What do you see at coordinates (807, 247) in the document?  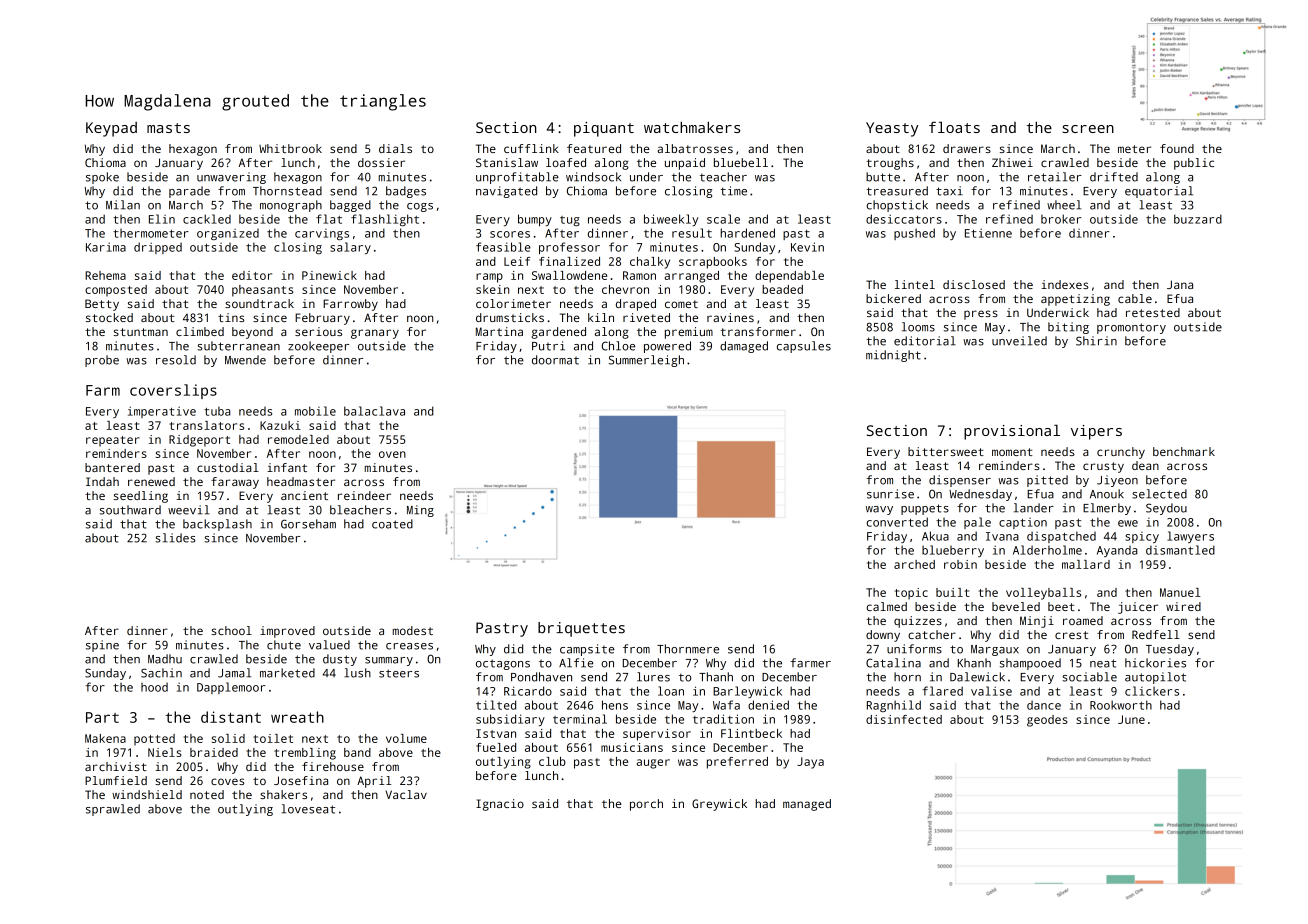 I see `Kevin` at bounding box center [807, 247].
